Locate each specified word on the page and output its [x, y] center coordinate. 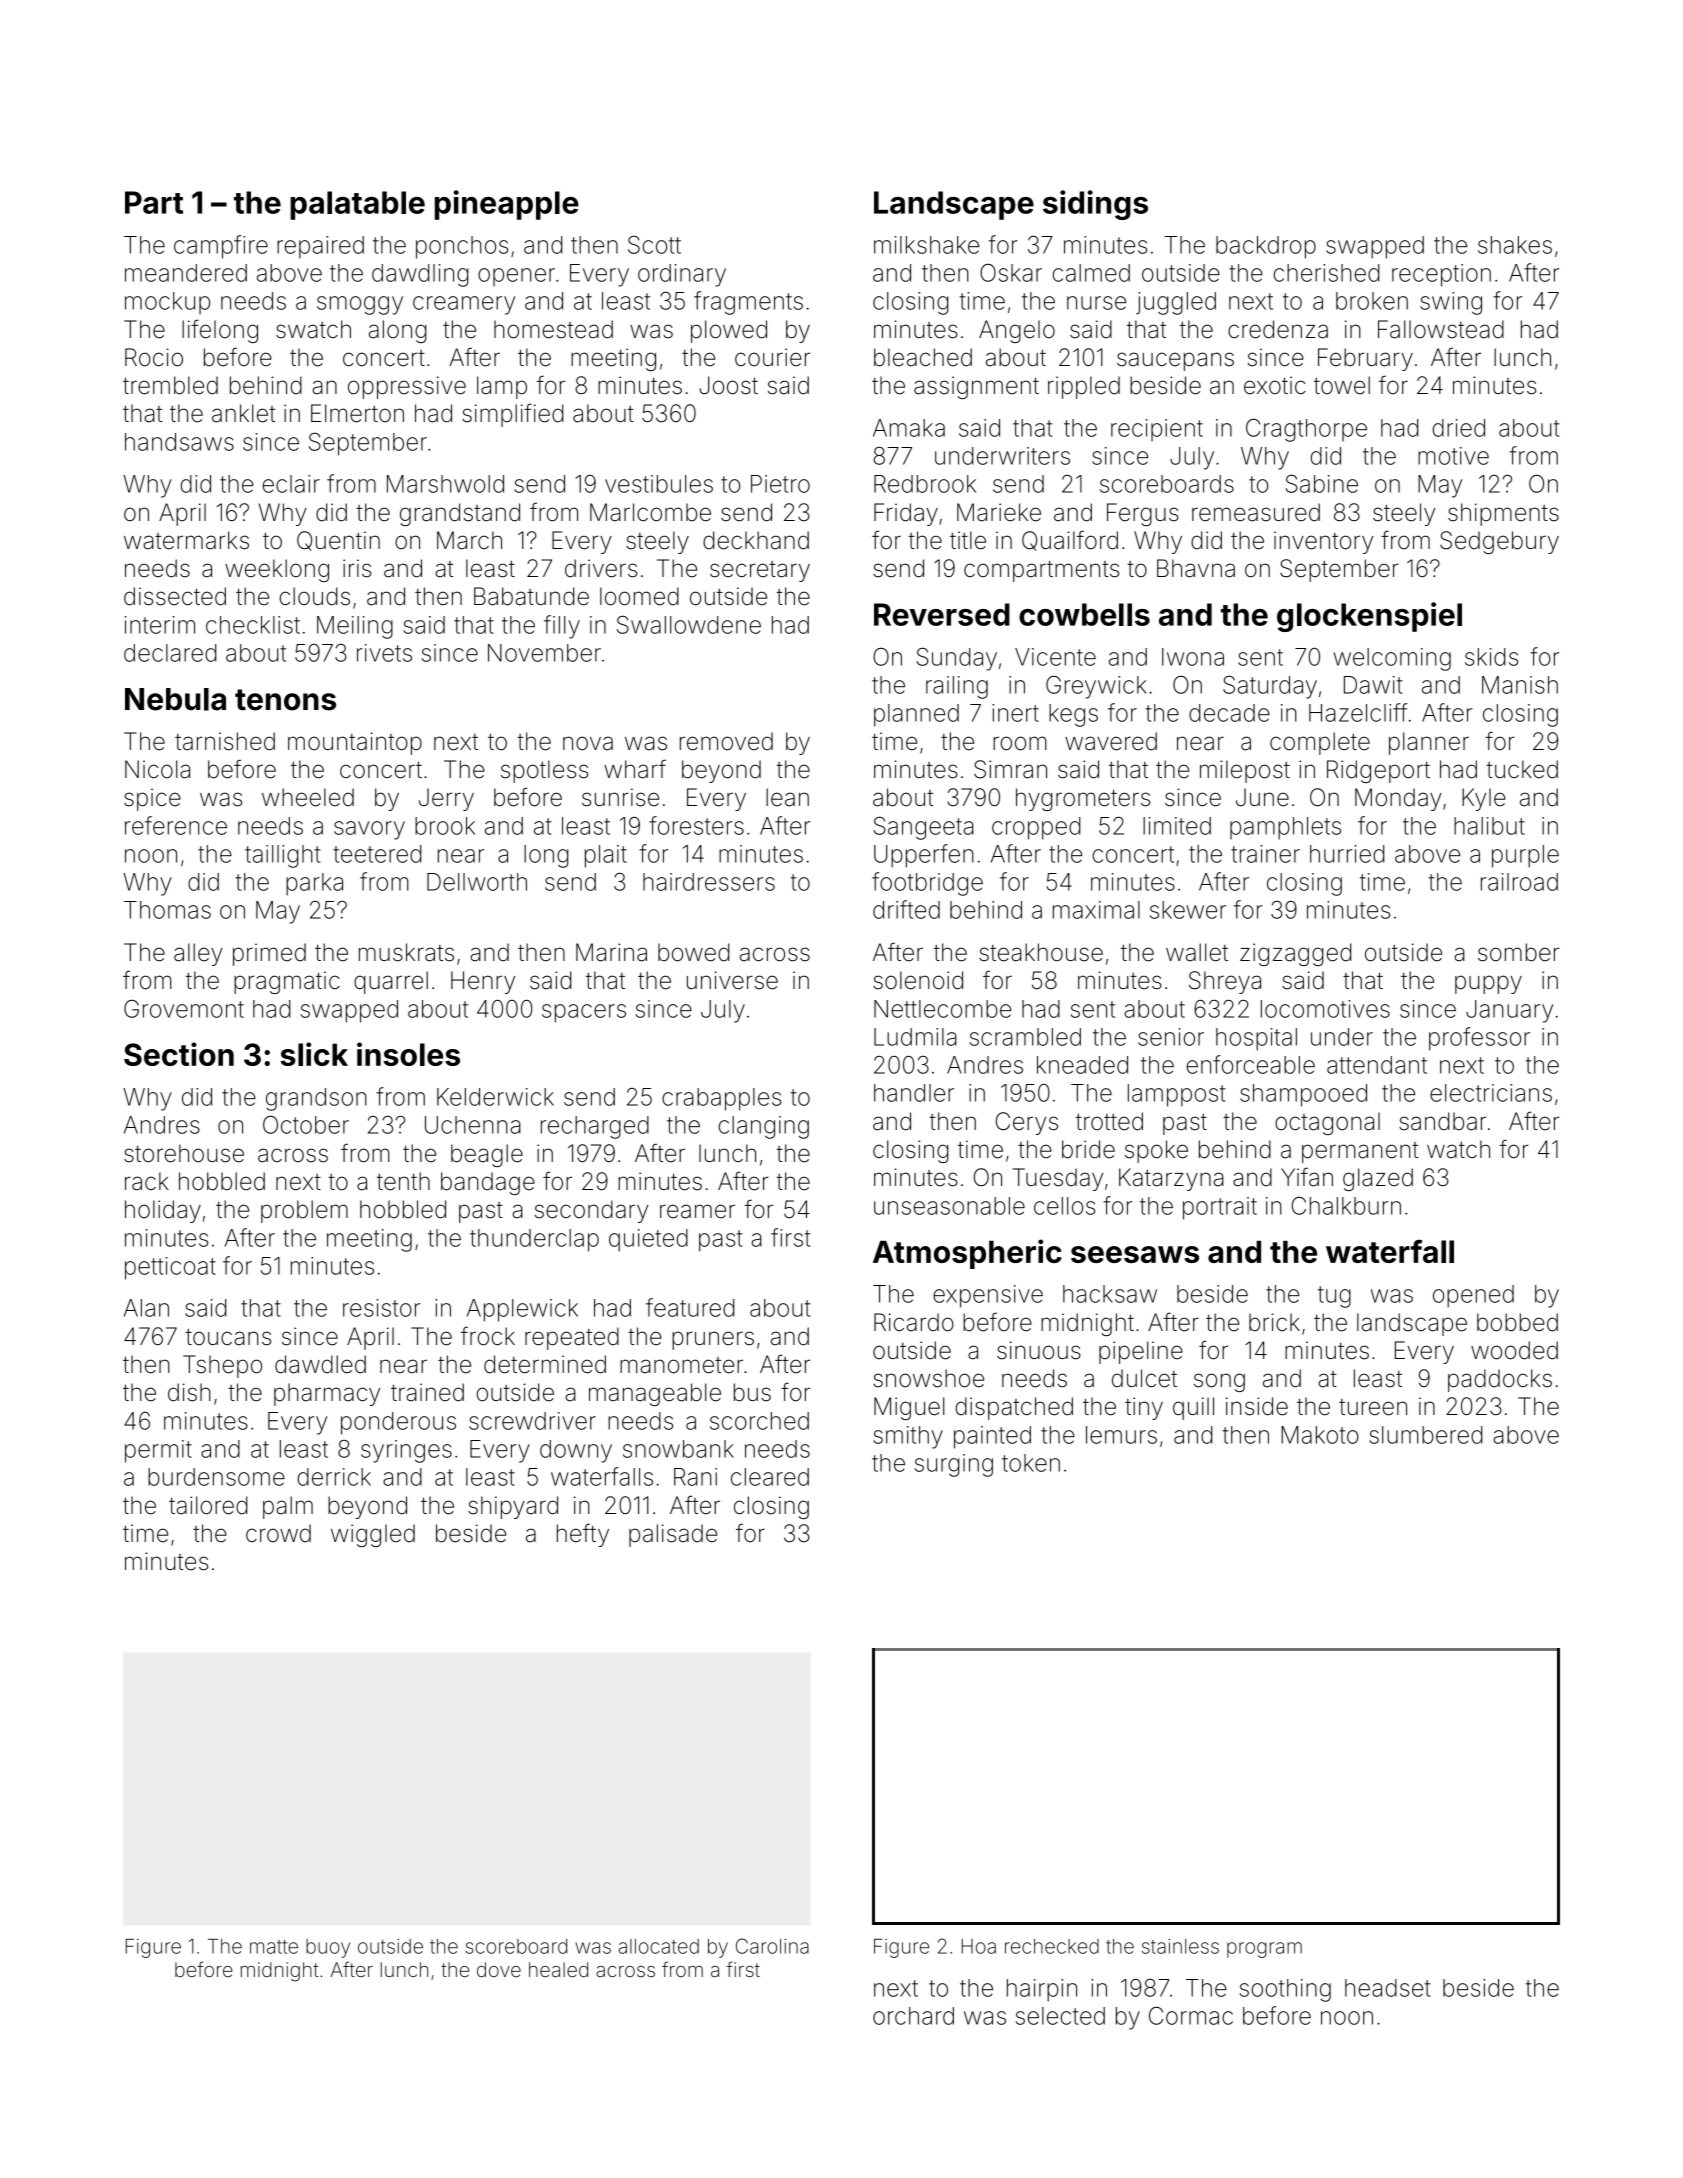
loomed [639, 596]
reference [176, 825]
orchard [913, 2016]
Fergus [1143, 514]
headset [1388, 1988]
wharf [635, 769]
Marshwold [445, 484]
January [1509, 1011]
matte [274, 1947]
